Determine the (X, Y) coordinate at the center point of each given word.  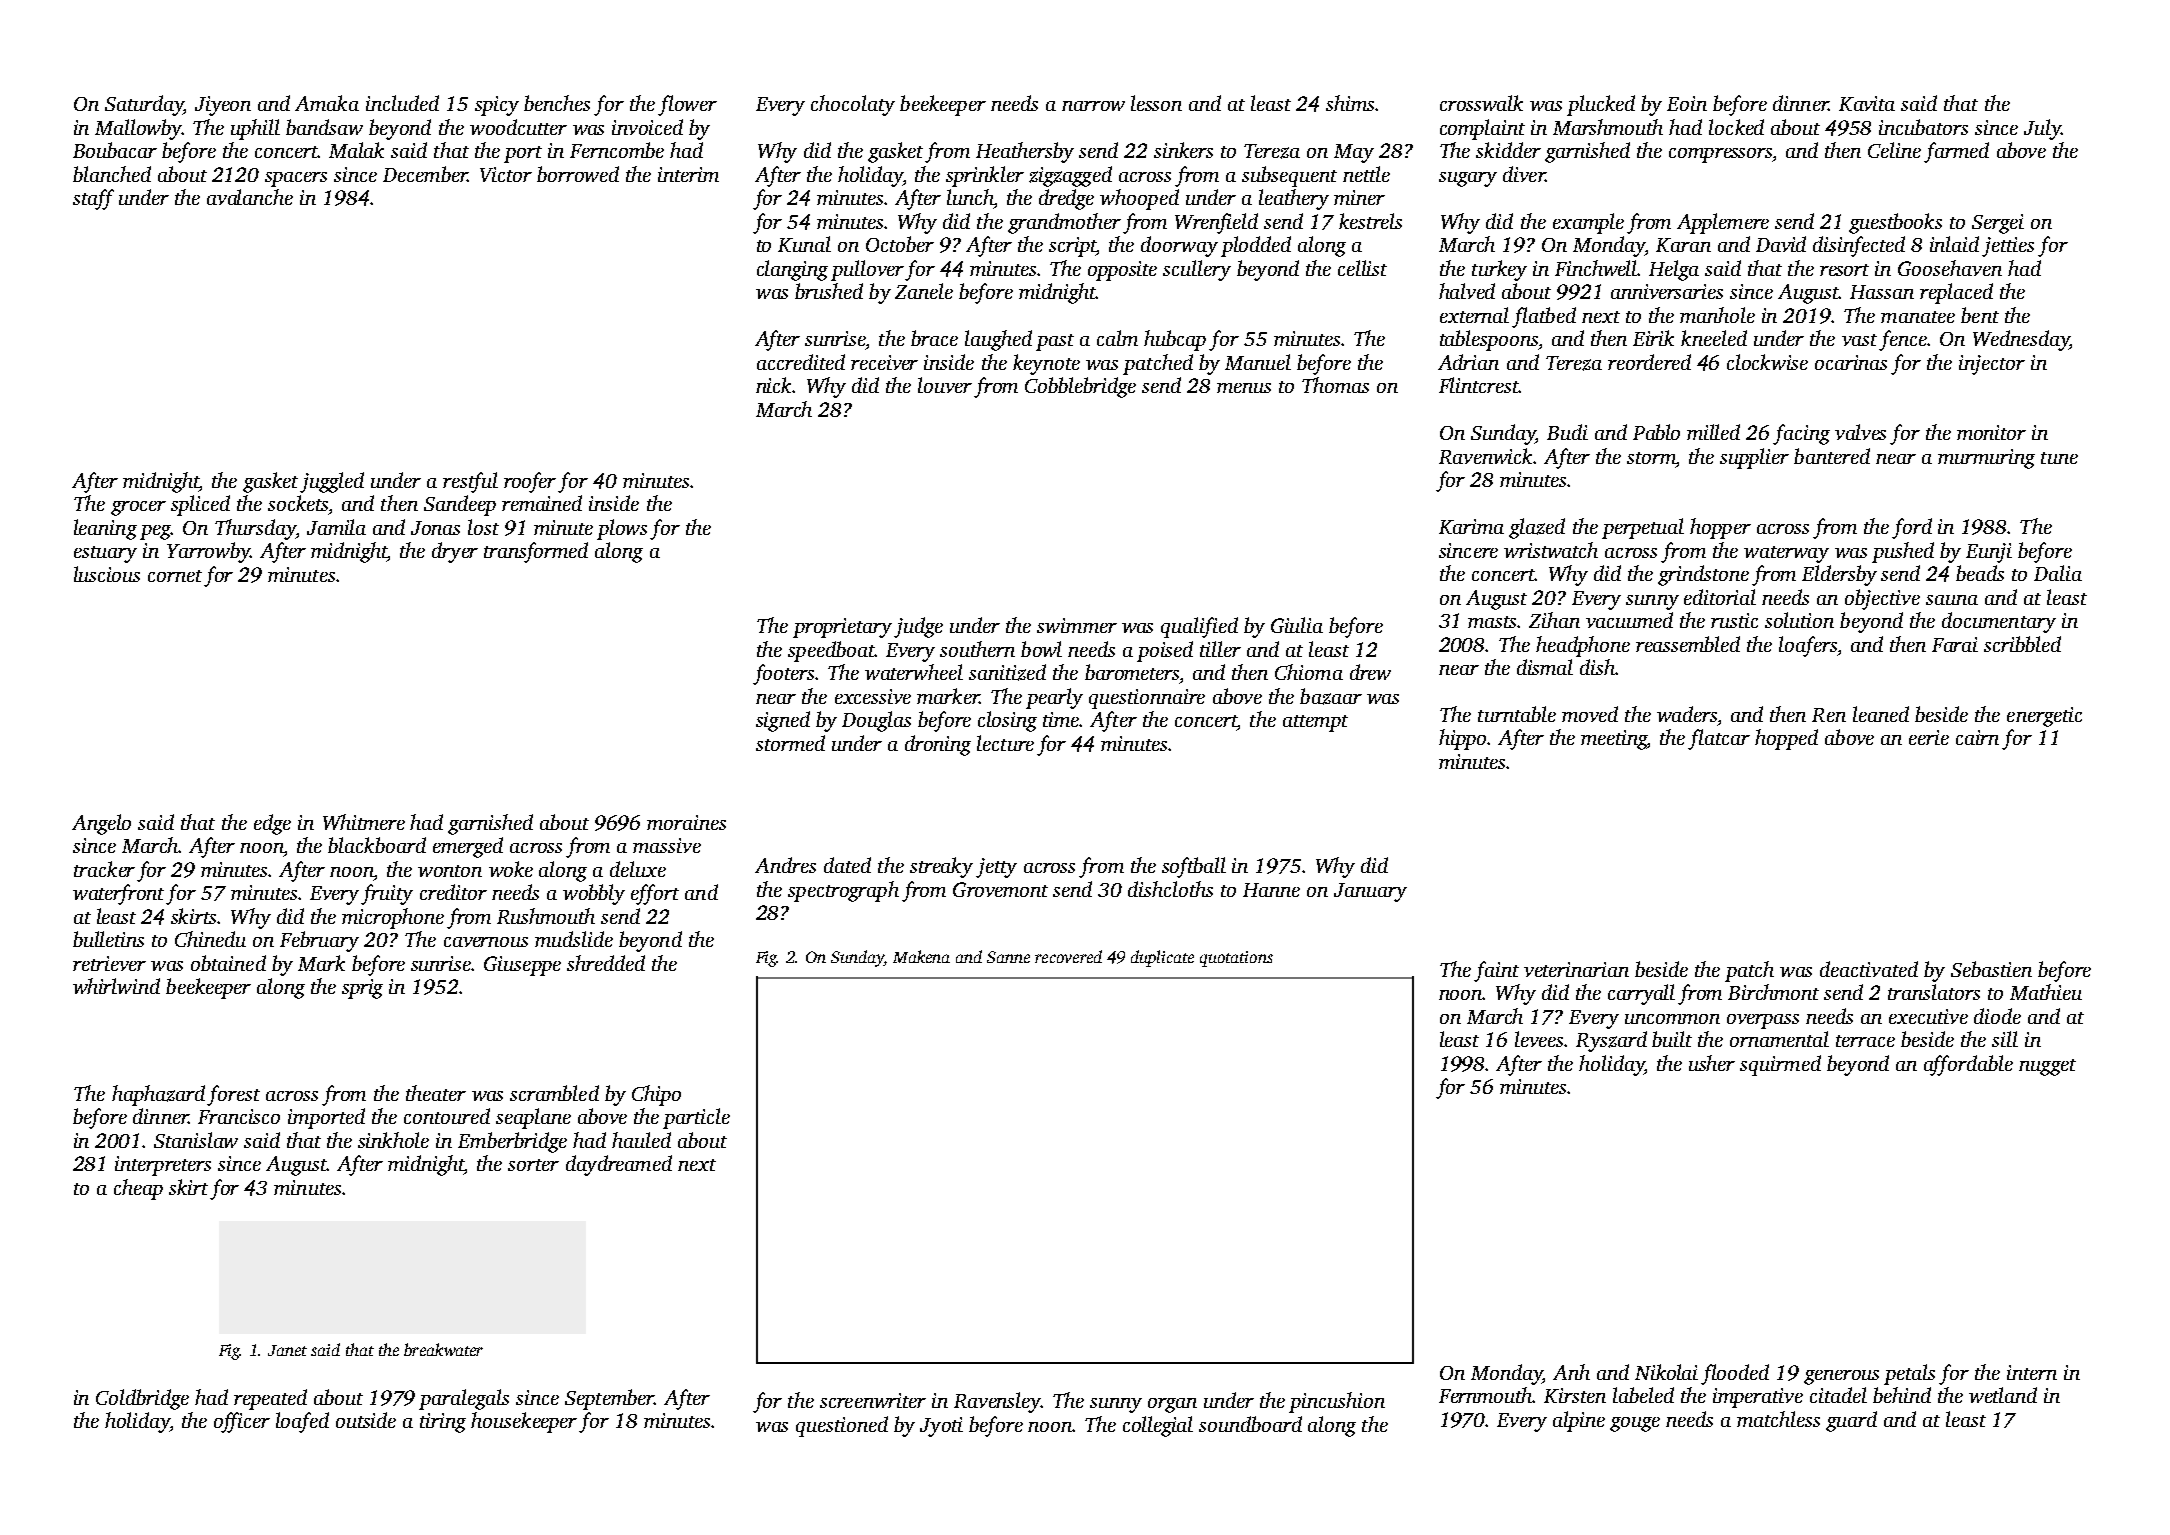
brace (934, 338)
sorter (533, 1165)
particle (696, 1118)
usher (1712, 1063)
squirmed (1780, 1065)
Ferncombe (617, 150)
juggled (332, 482)
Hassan (1882, 292)
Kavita (1867, 103)
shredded (606, 963)
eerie (1929, 737)
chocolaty (853, 105)
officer (242, 1422)
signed (783, 721)
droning (938, 745)
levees (1539, 1039)
